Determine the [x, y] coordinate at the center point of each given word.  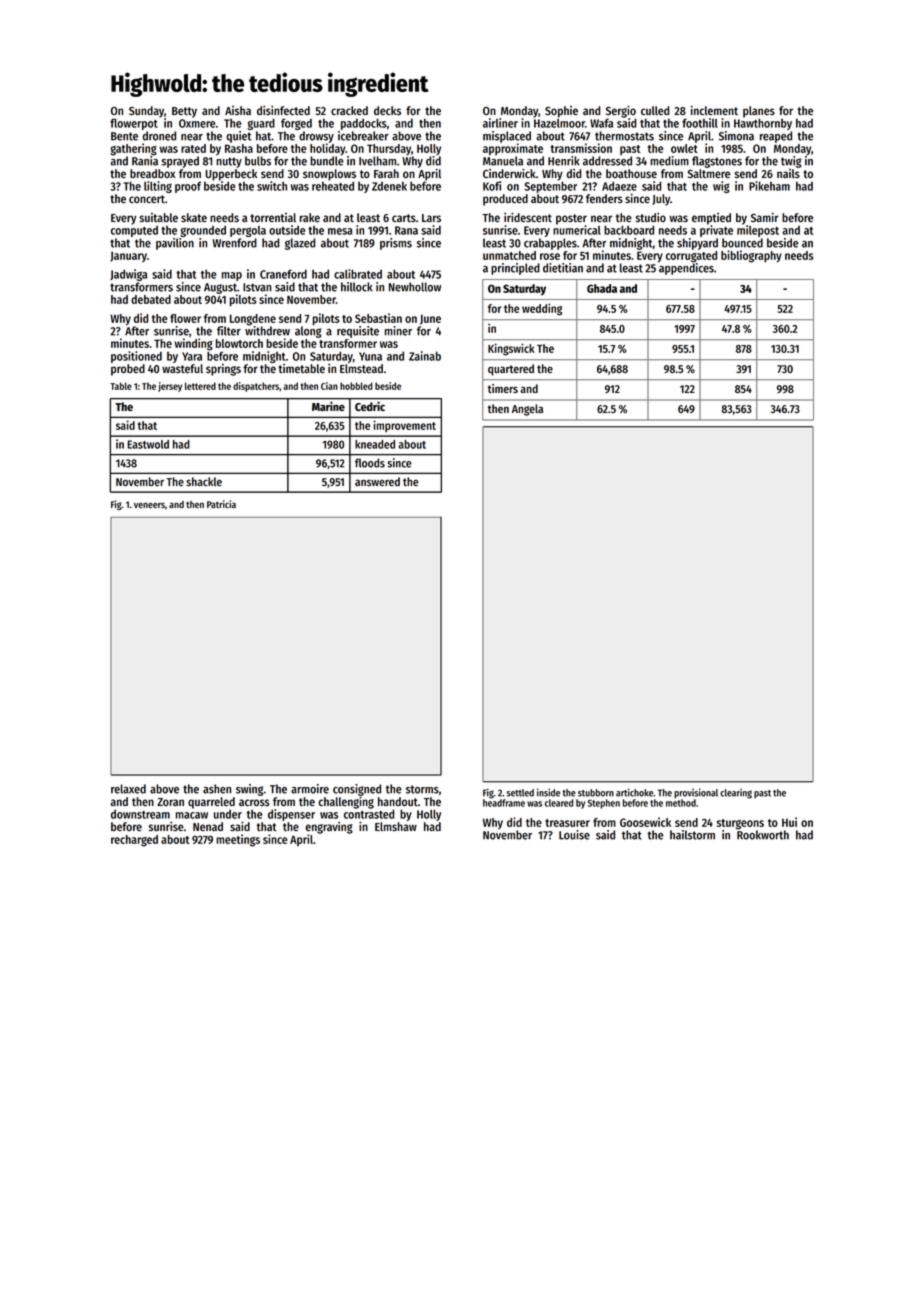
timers [503, 388]
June [430, 319]
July [661, 200]
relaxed [128, 789]
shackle [204, 481]
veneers [149, 505]
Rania [145, 161]
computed [134, 231]
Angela [527, 410]
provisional [696, 793]
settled [520, 793]
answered [377, 481]
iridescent [528, 217]
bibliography [751, 256]
